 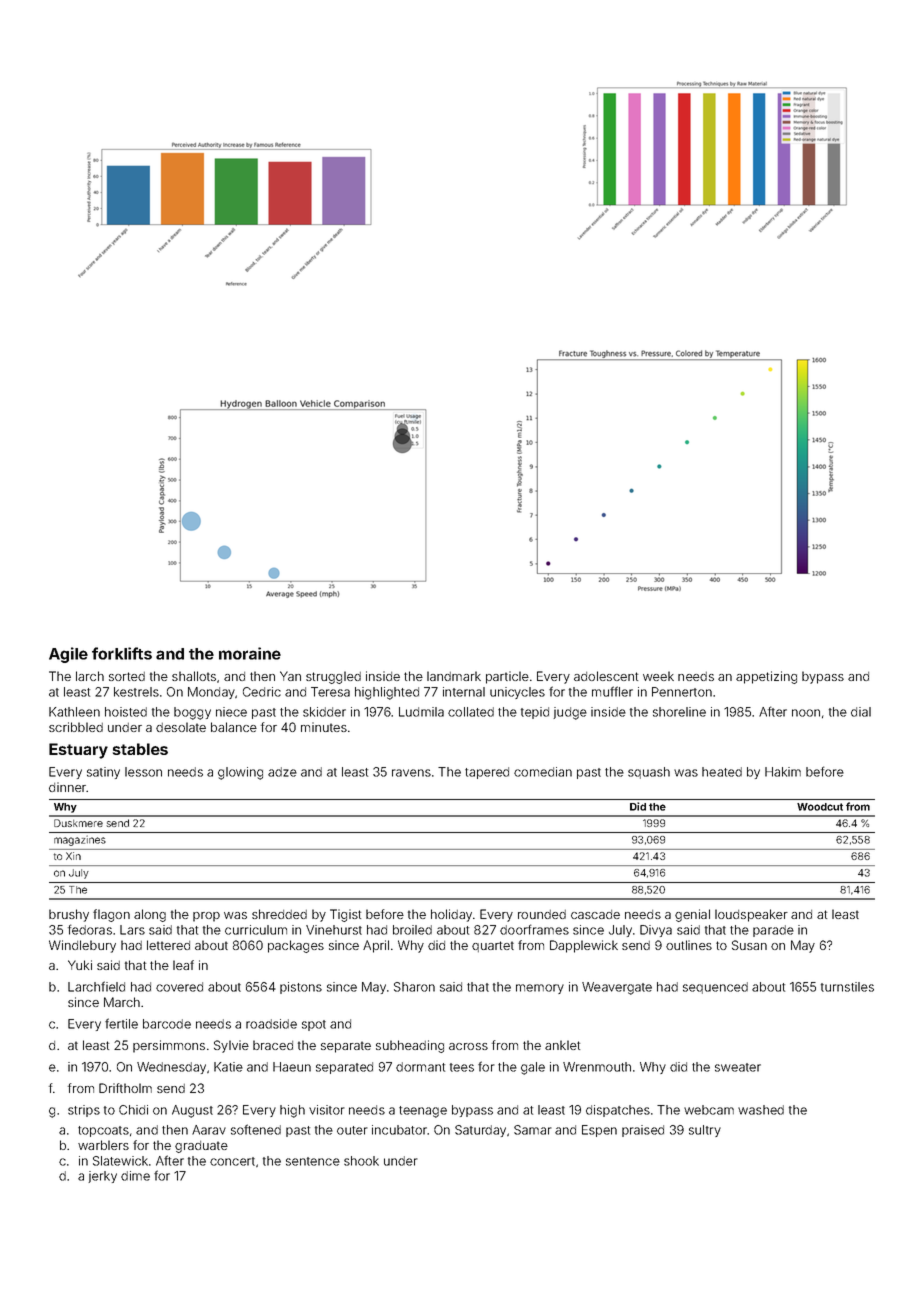 What do you see at coordinates (314, 1025) in the screenshot?
I see `spot` at bounding box center [314, 1025].
